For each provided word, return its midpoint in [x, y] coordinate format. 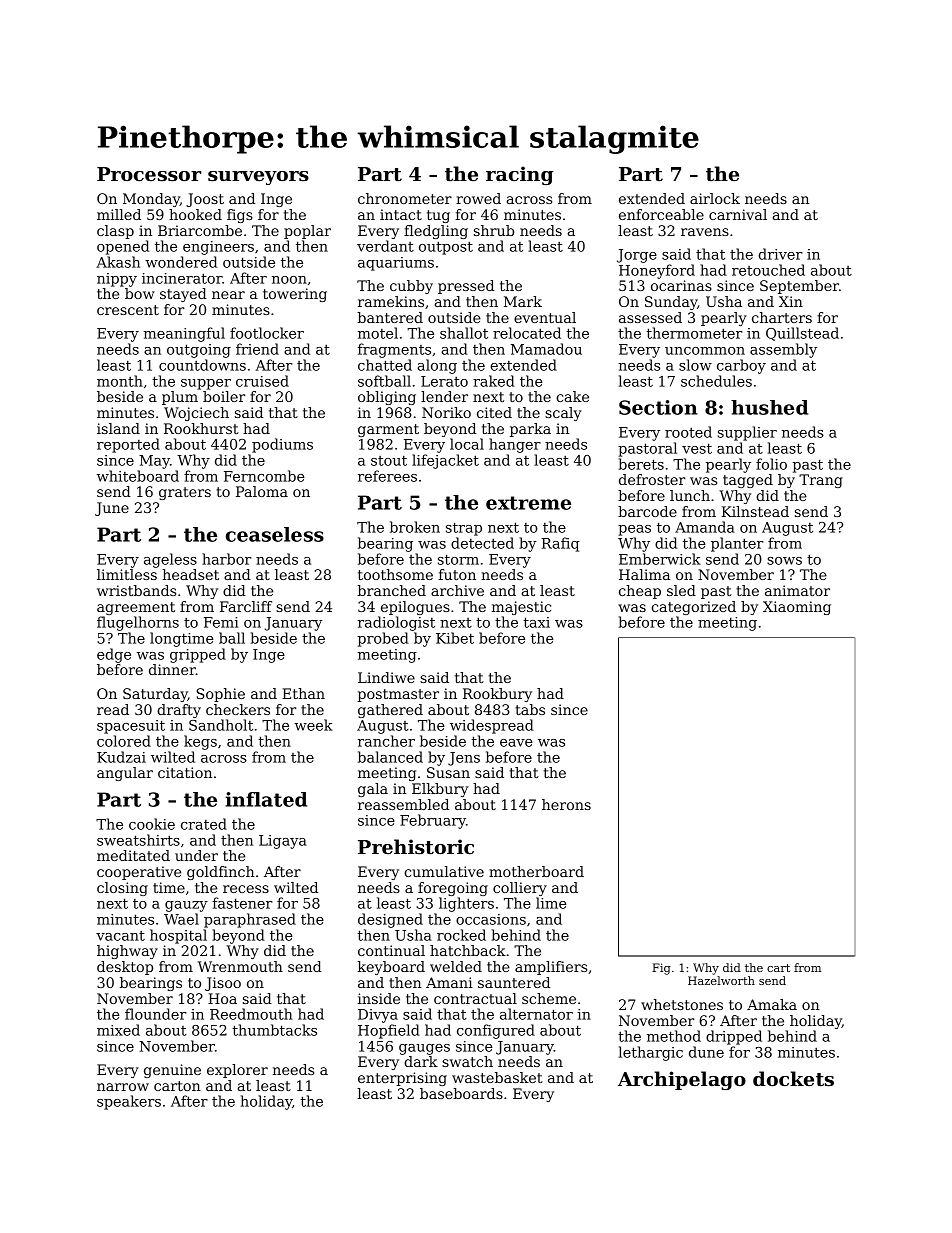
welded [456, 966]
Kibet [455, 638]
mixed [118, 1030]
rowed [478, 198]
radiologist [396, 623]
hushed [769, 407]
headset [190, 574]
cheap [640, 592]
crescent [128, 310]
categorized [693, 608]
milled [119, 214]
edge [114, 655]
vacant [120, 936]
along [437, 366]
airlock [715, 198]
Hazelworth [721, 980]
